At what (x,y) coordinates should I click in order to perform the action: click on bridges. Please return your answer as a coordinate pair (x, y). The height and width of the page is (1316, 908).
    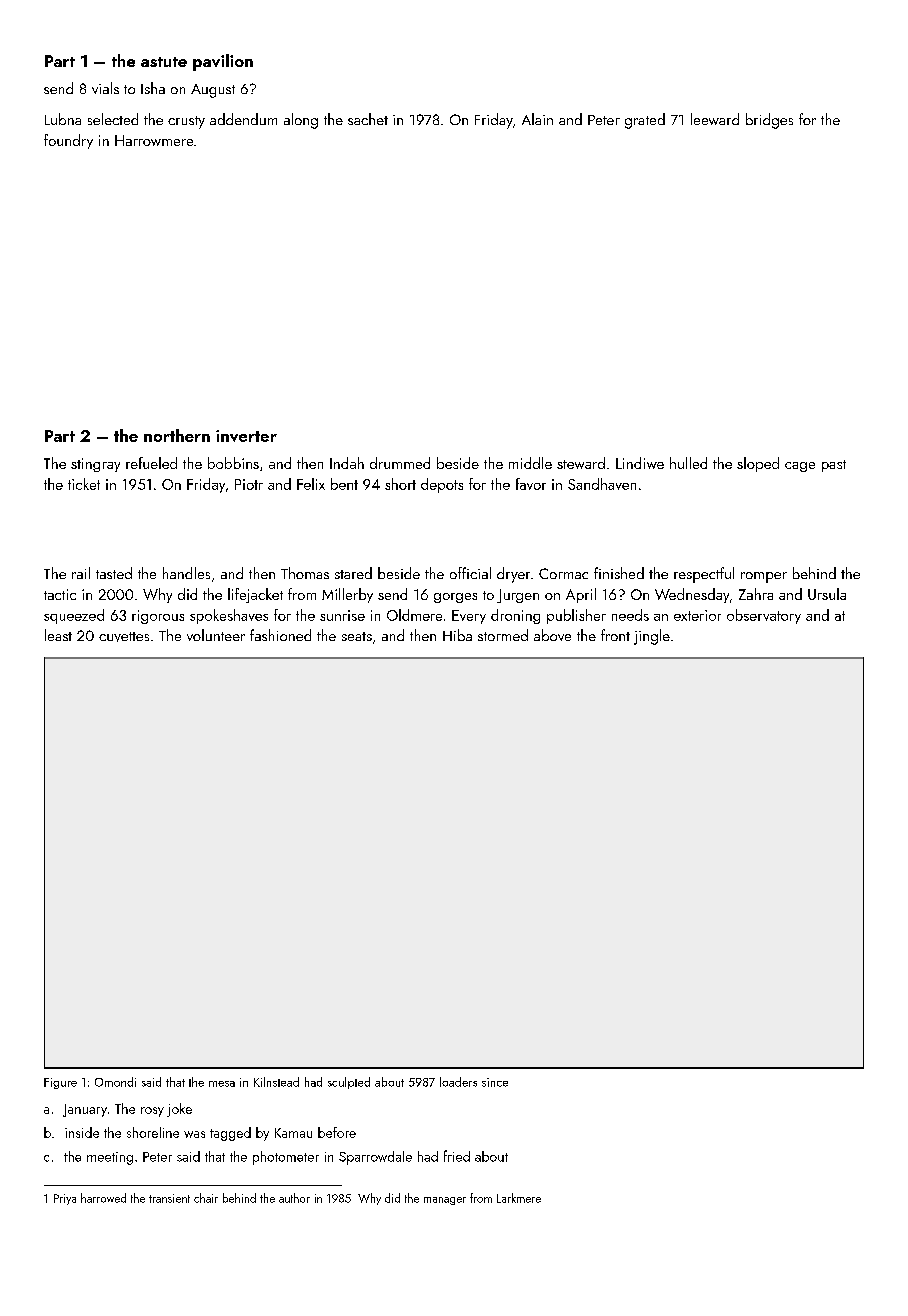
    Looking at the image, I should click on (769, 121).
